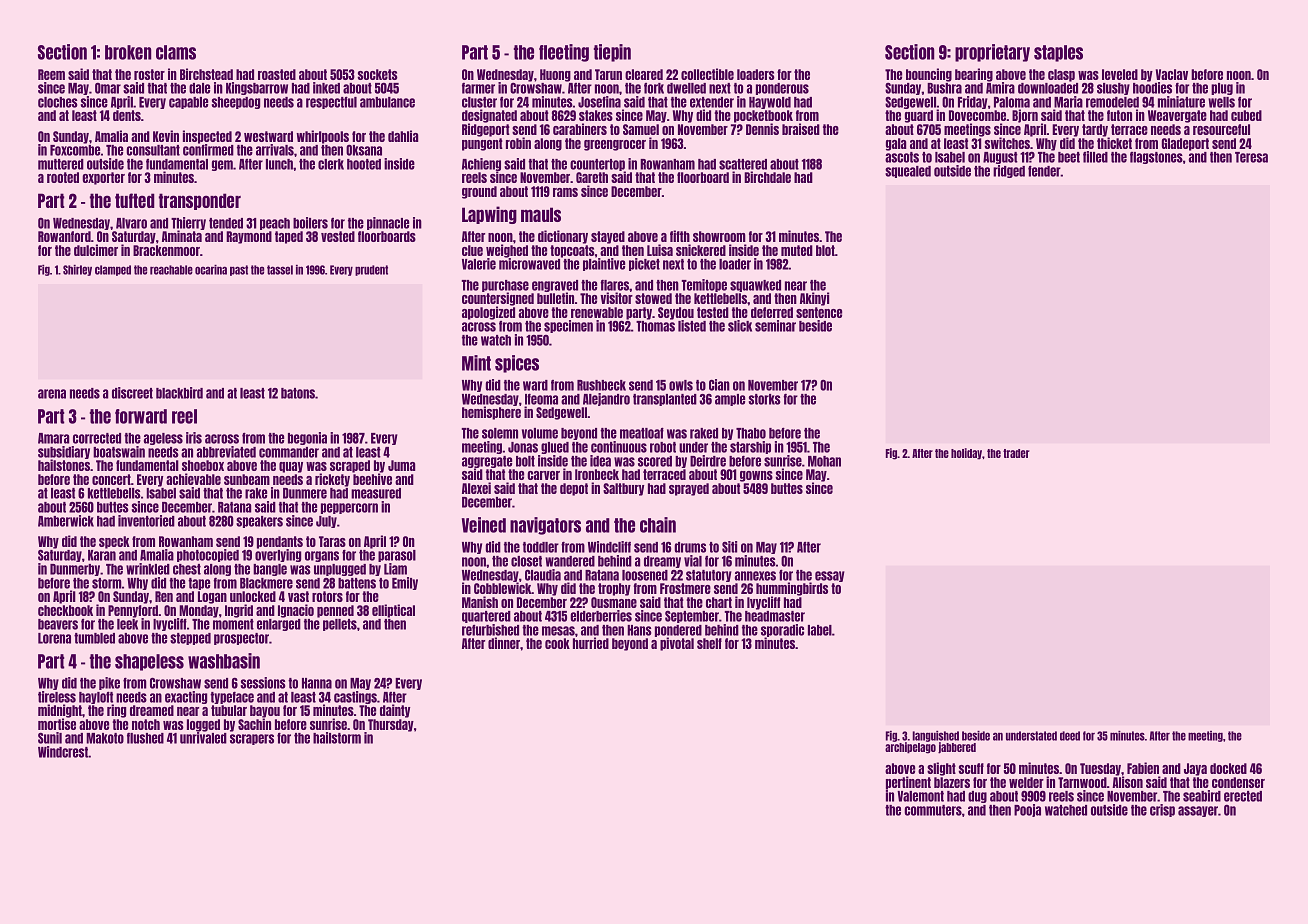 This screenshot has height=924, width=1308. What do you see at coordinates (1016, 453) in the screenshot?
I see `trader` at bounding box center [1016, 453].
